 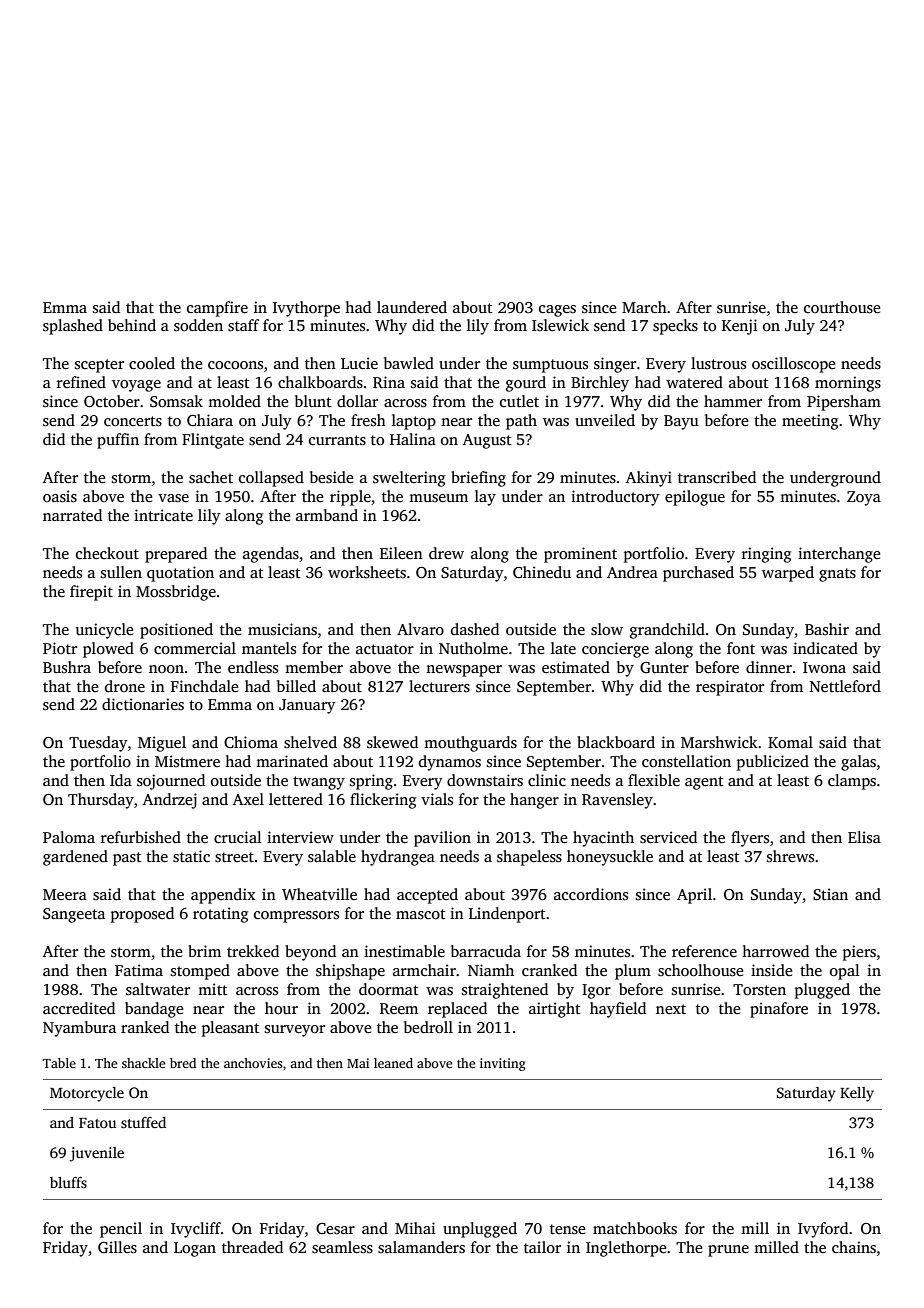 What do you see at coordinates (810, 422) in the page?
I see `meeting` at bounding box center [810, 422].
